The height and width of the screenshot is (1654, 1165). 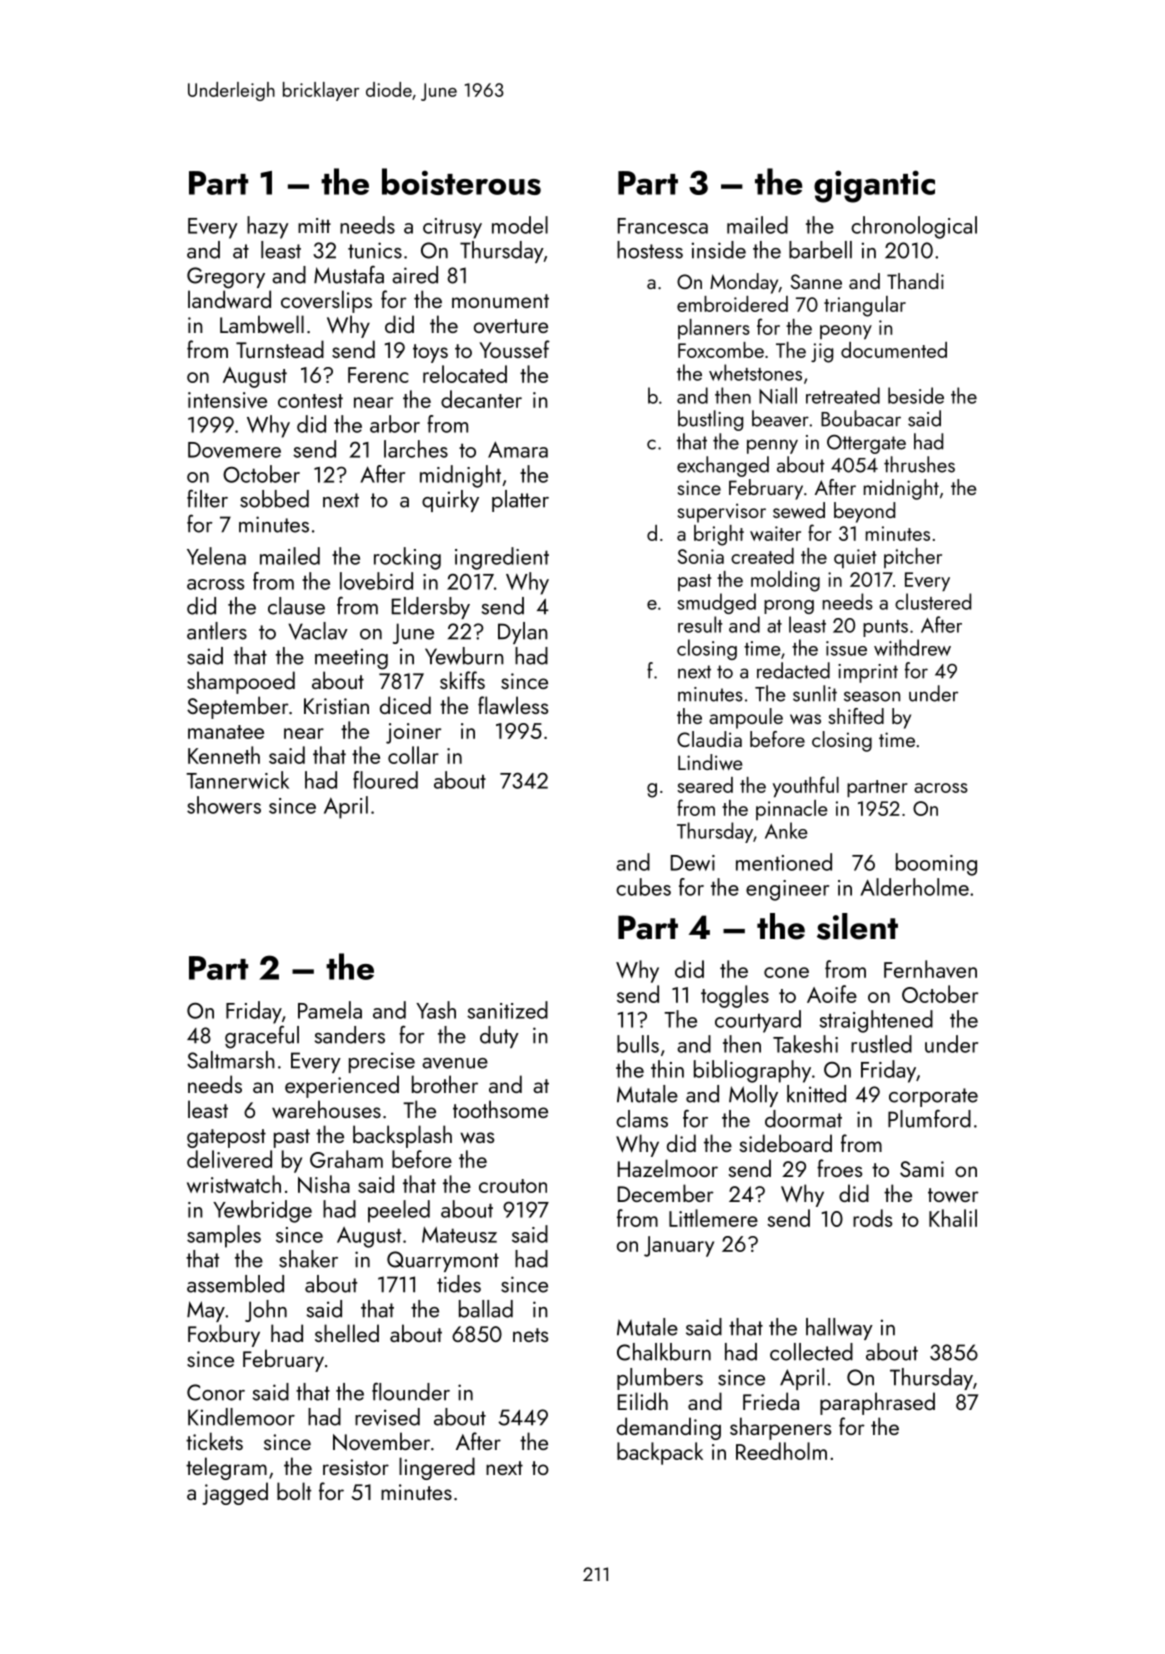 What do you see at coordinates (376, 581) in the screenshot?
I see `lovebird` at bounding box center [376, 581].
